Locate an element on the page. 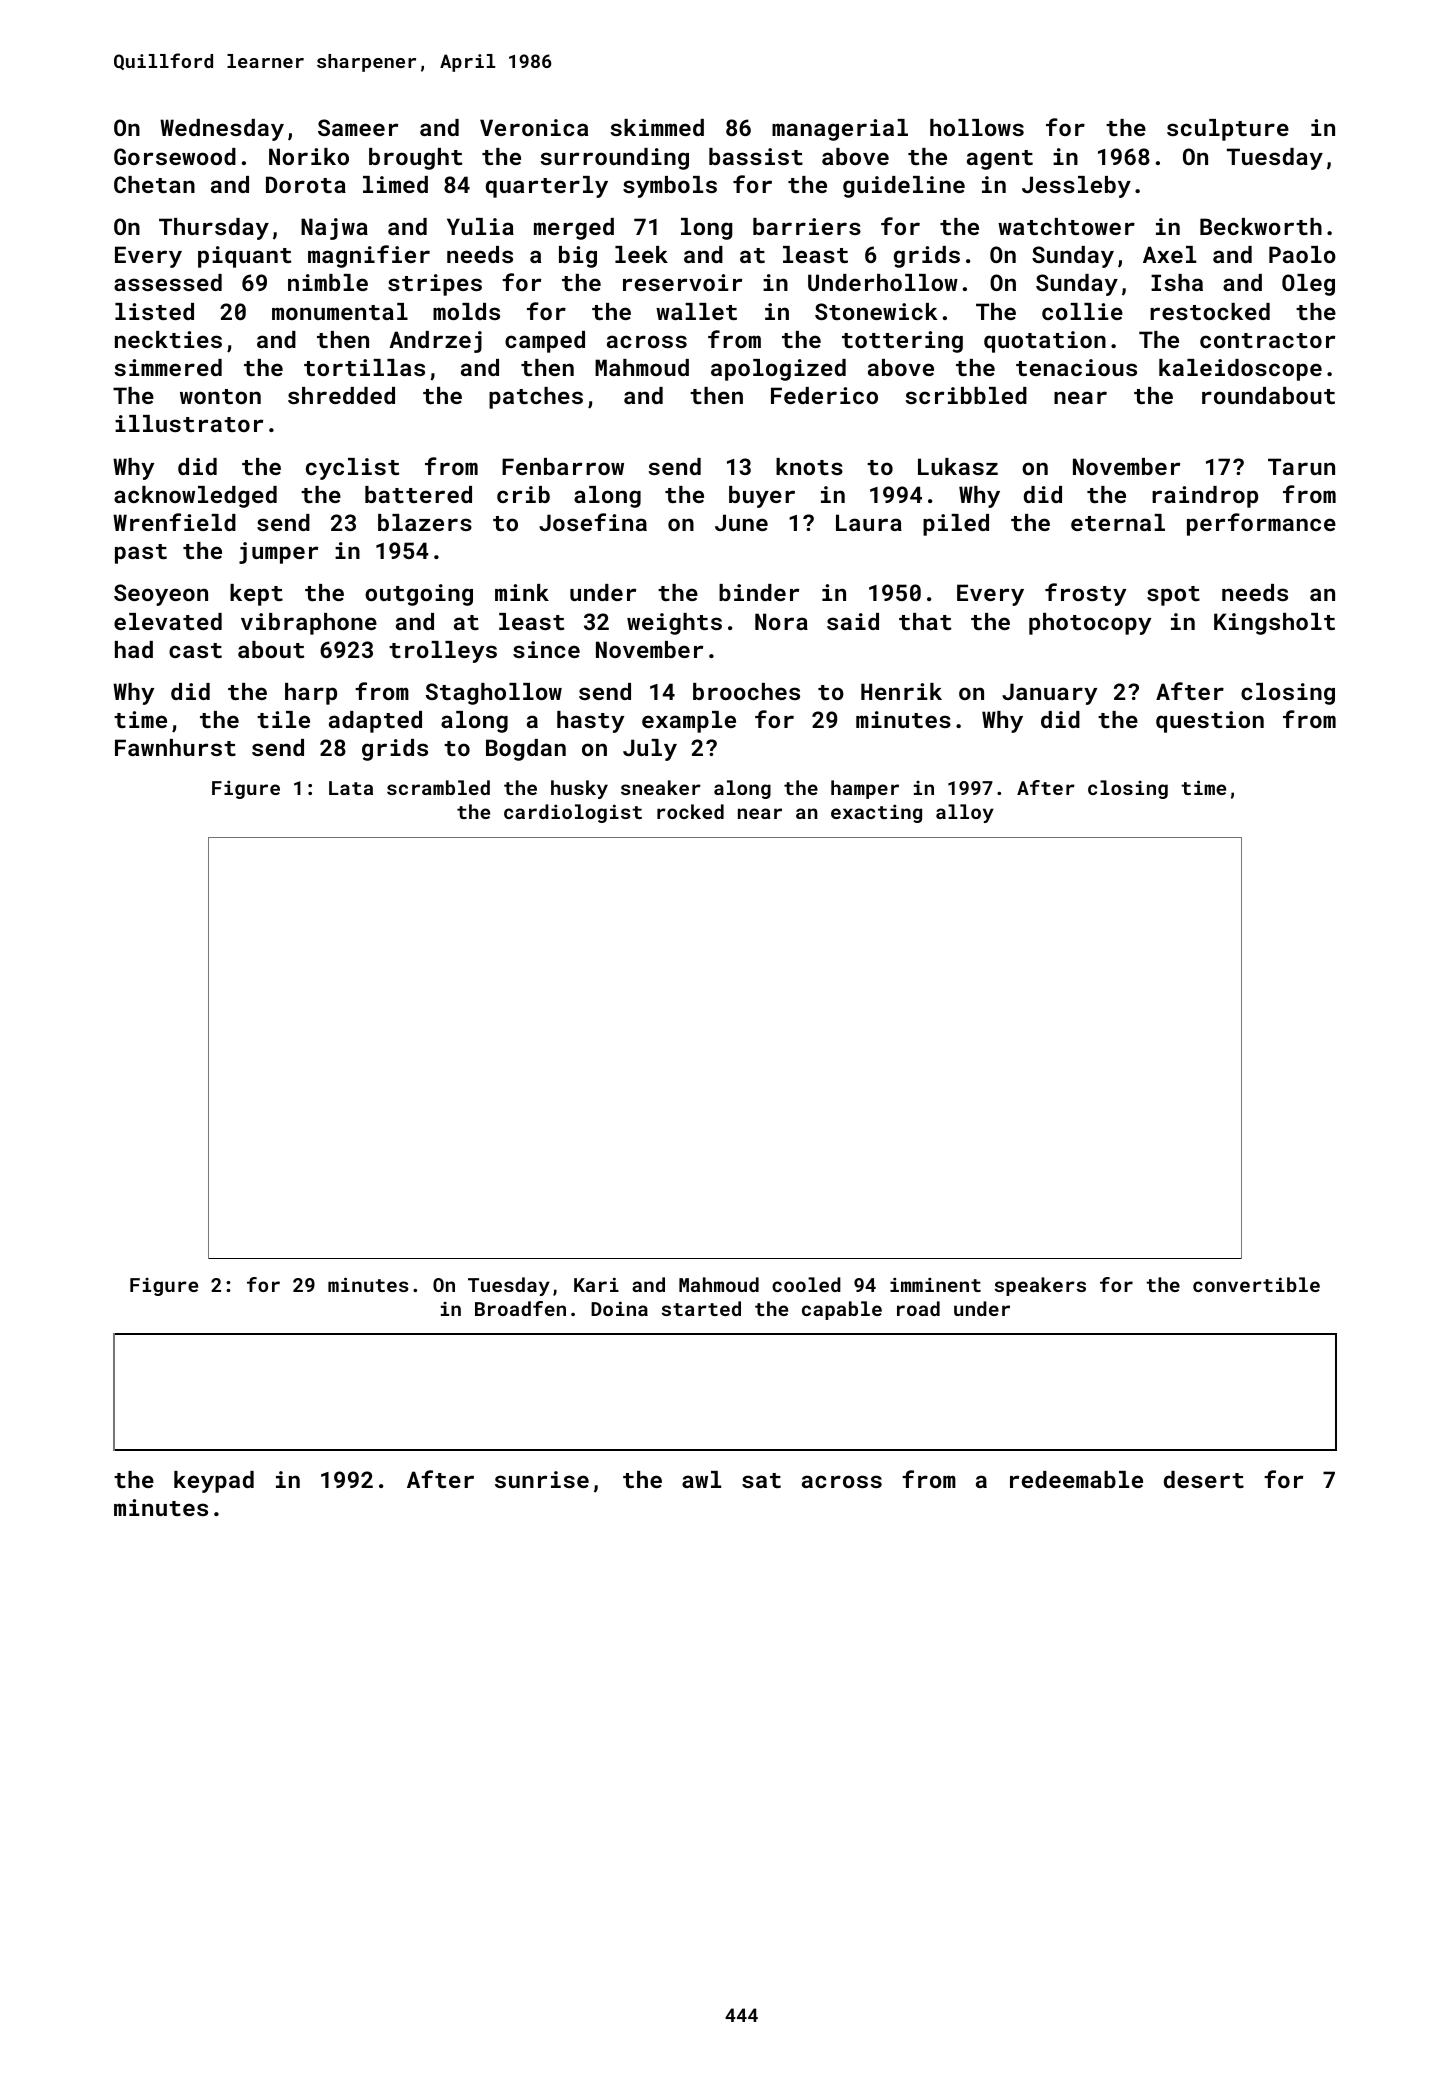 This image has height=2100, width=1450. photocopy is located at coordinates (1090, 624).
